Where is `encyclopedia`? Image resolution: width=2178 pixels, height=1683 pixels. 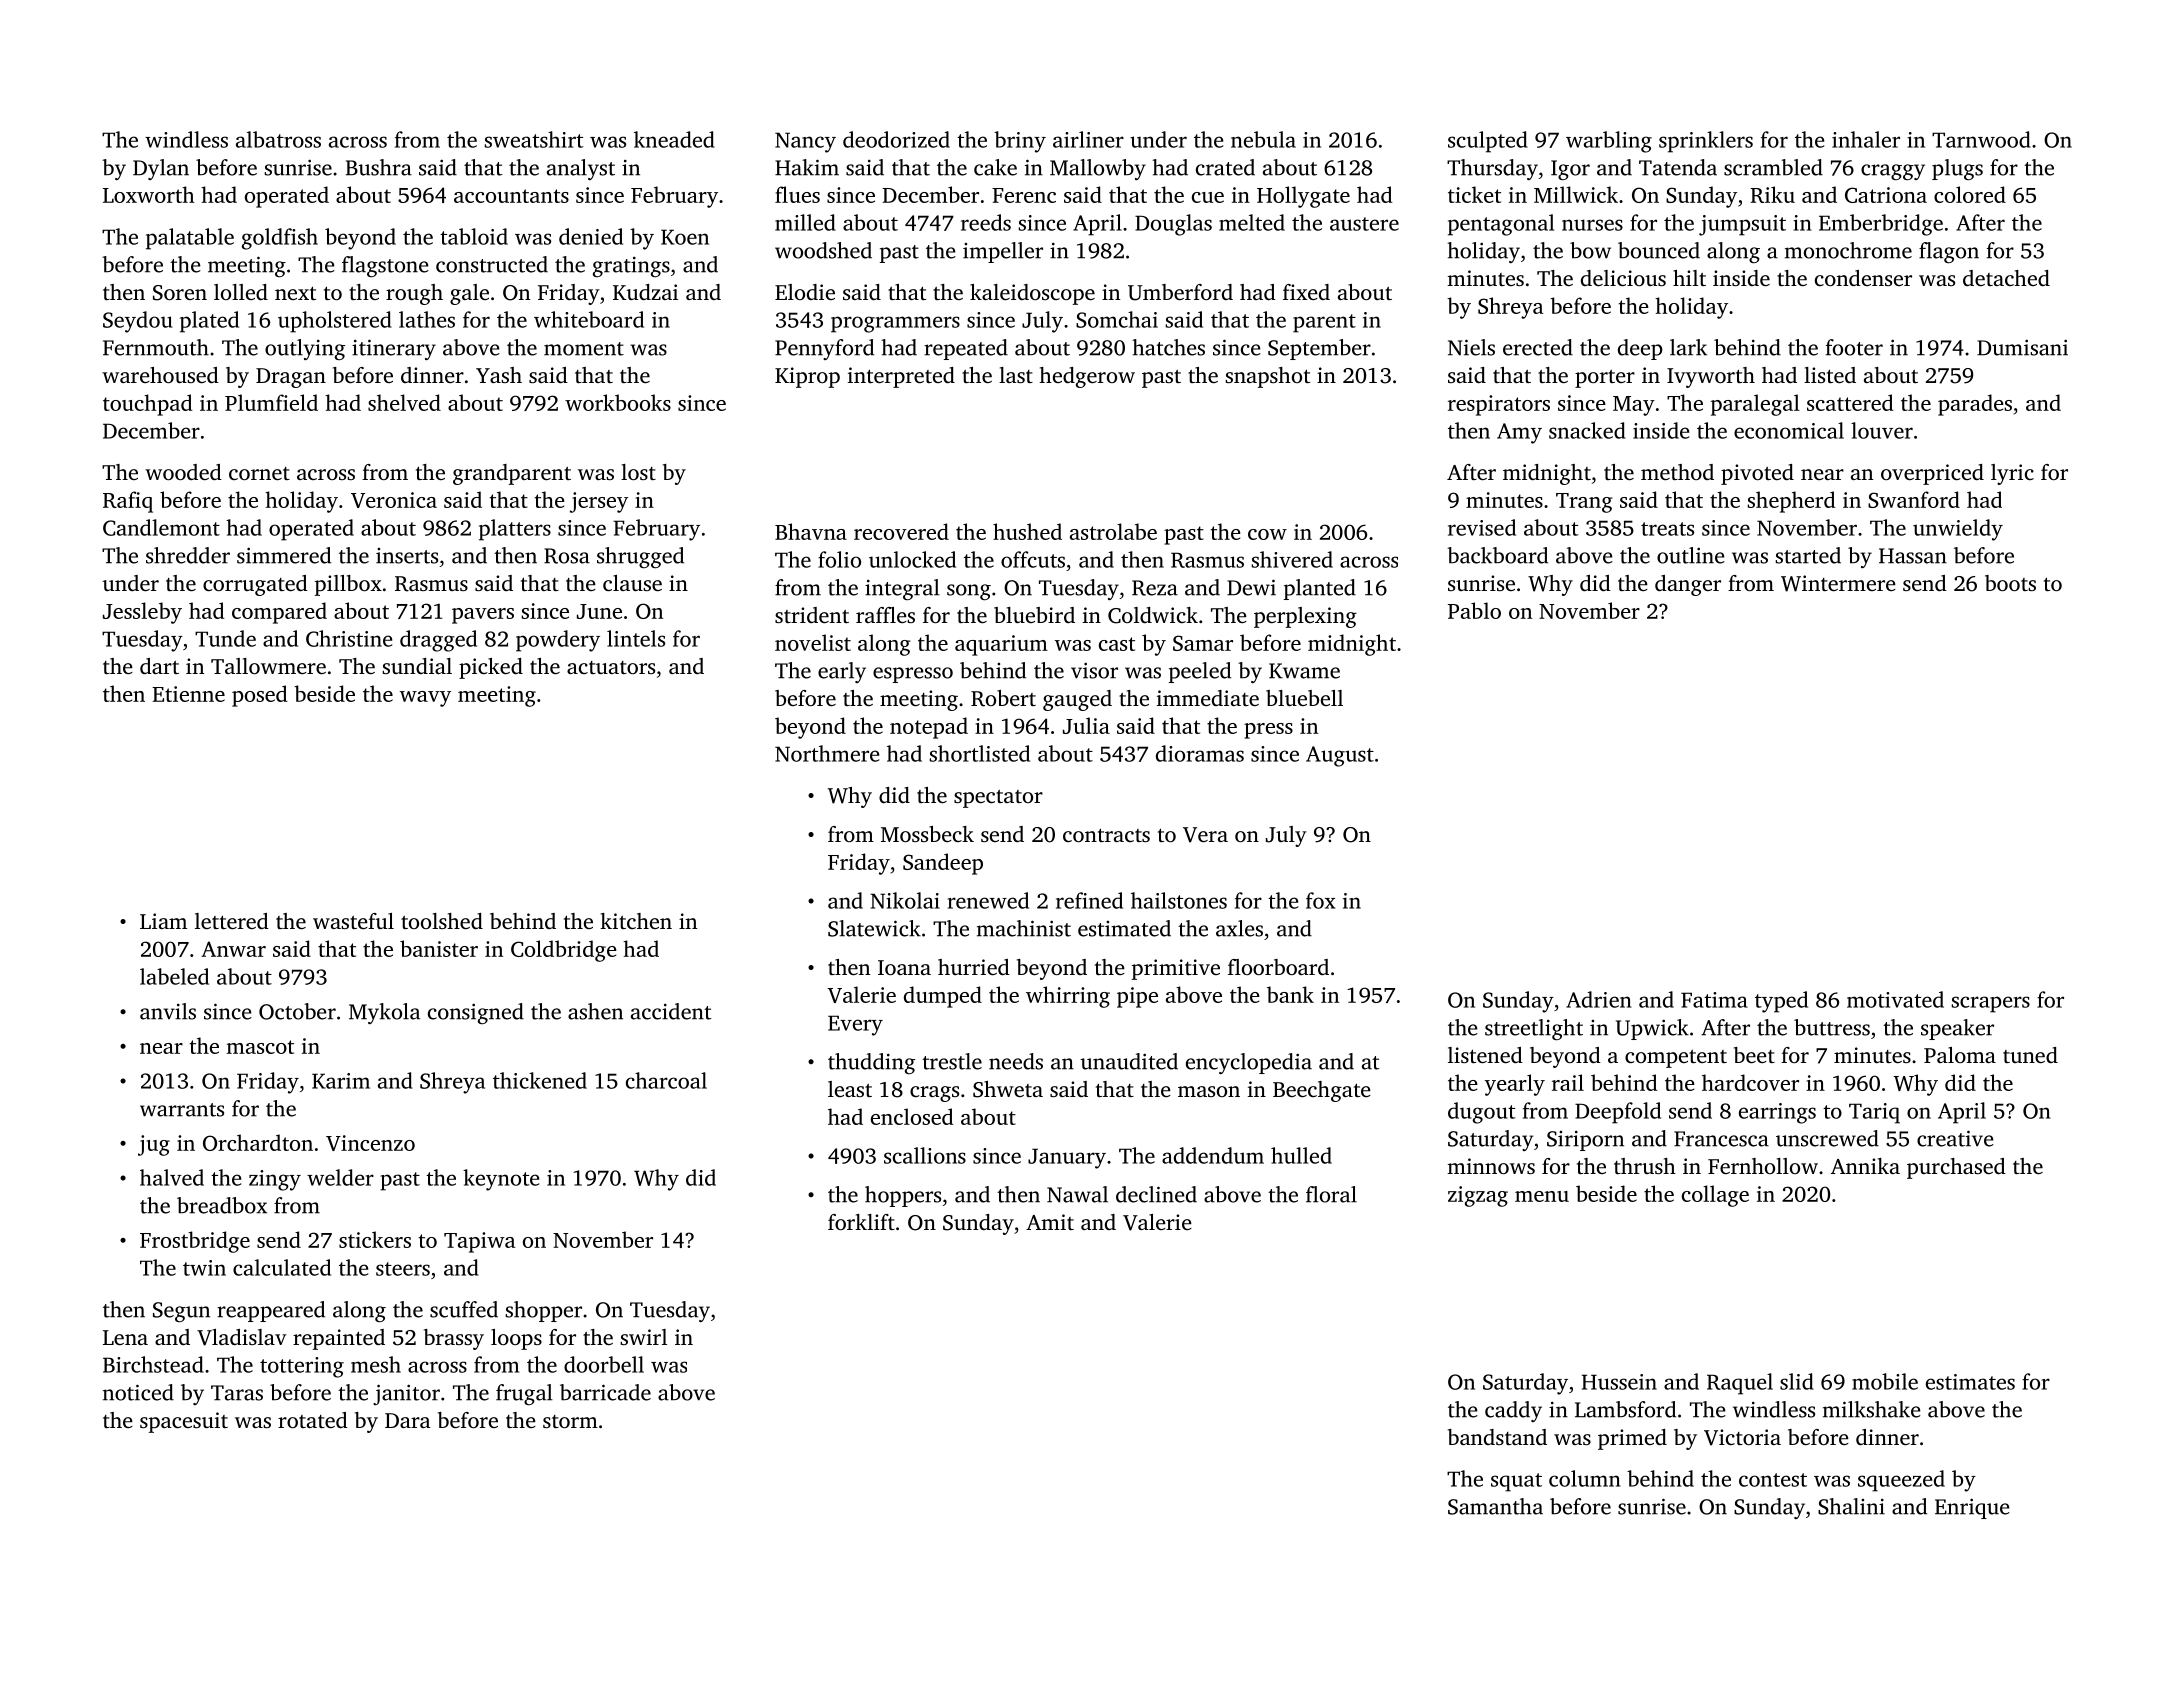 encyclopedia is located at coordinates (1249, 1063).
